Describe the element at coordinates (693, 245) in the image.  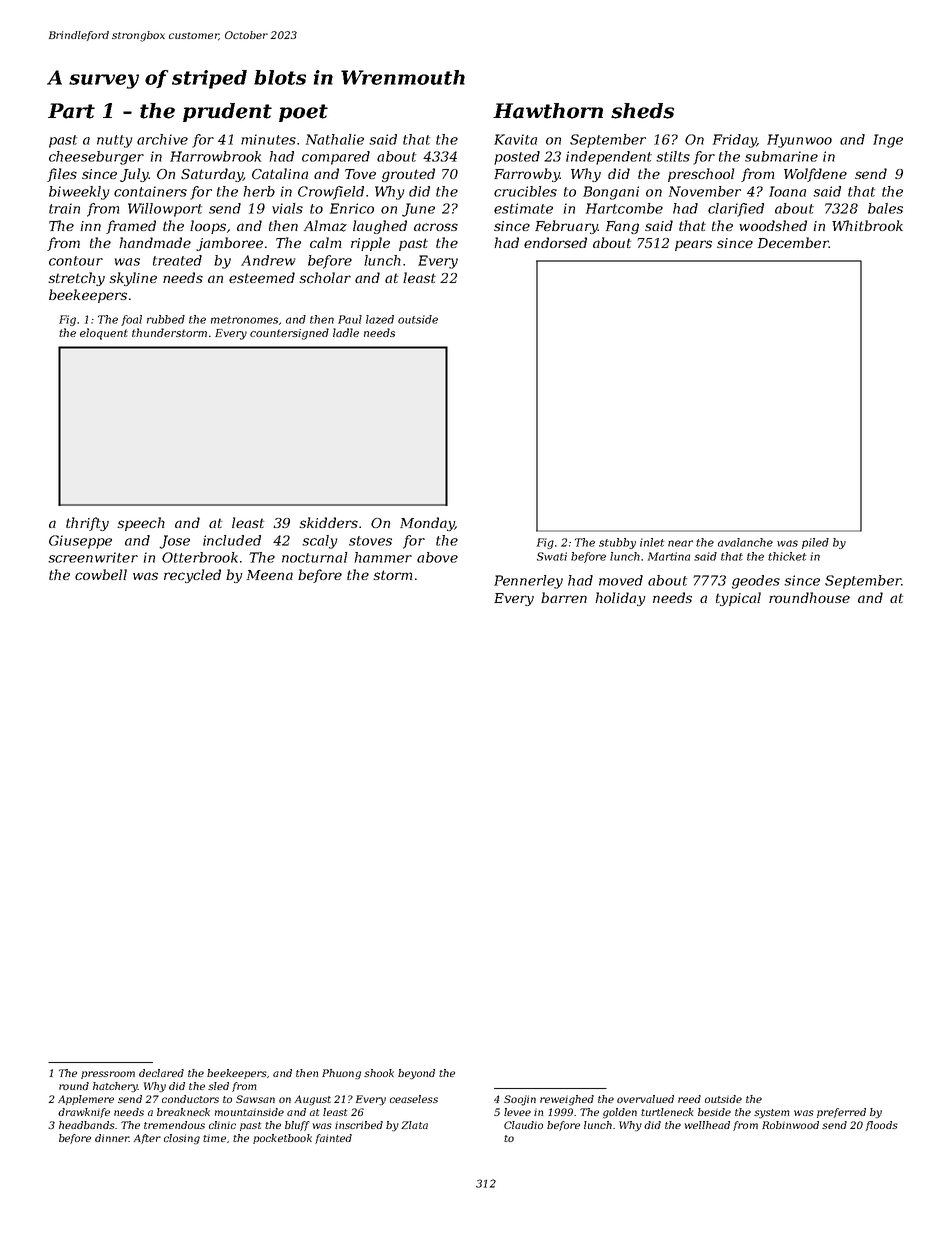
I see `pears` at that location.
